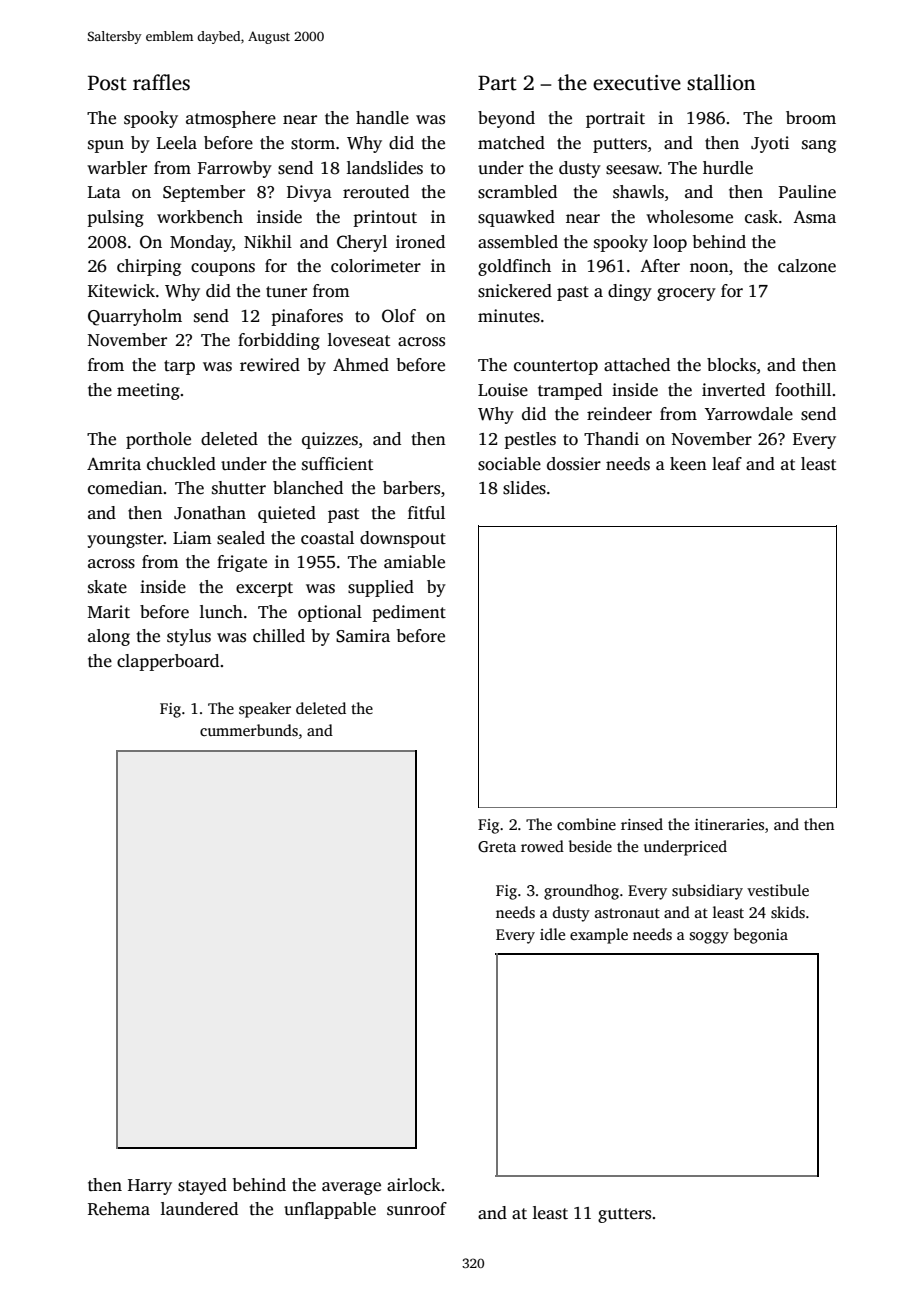  Describe the element at coordinates (497, 83) in the document. I see `Part` at that location.
